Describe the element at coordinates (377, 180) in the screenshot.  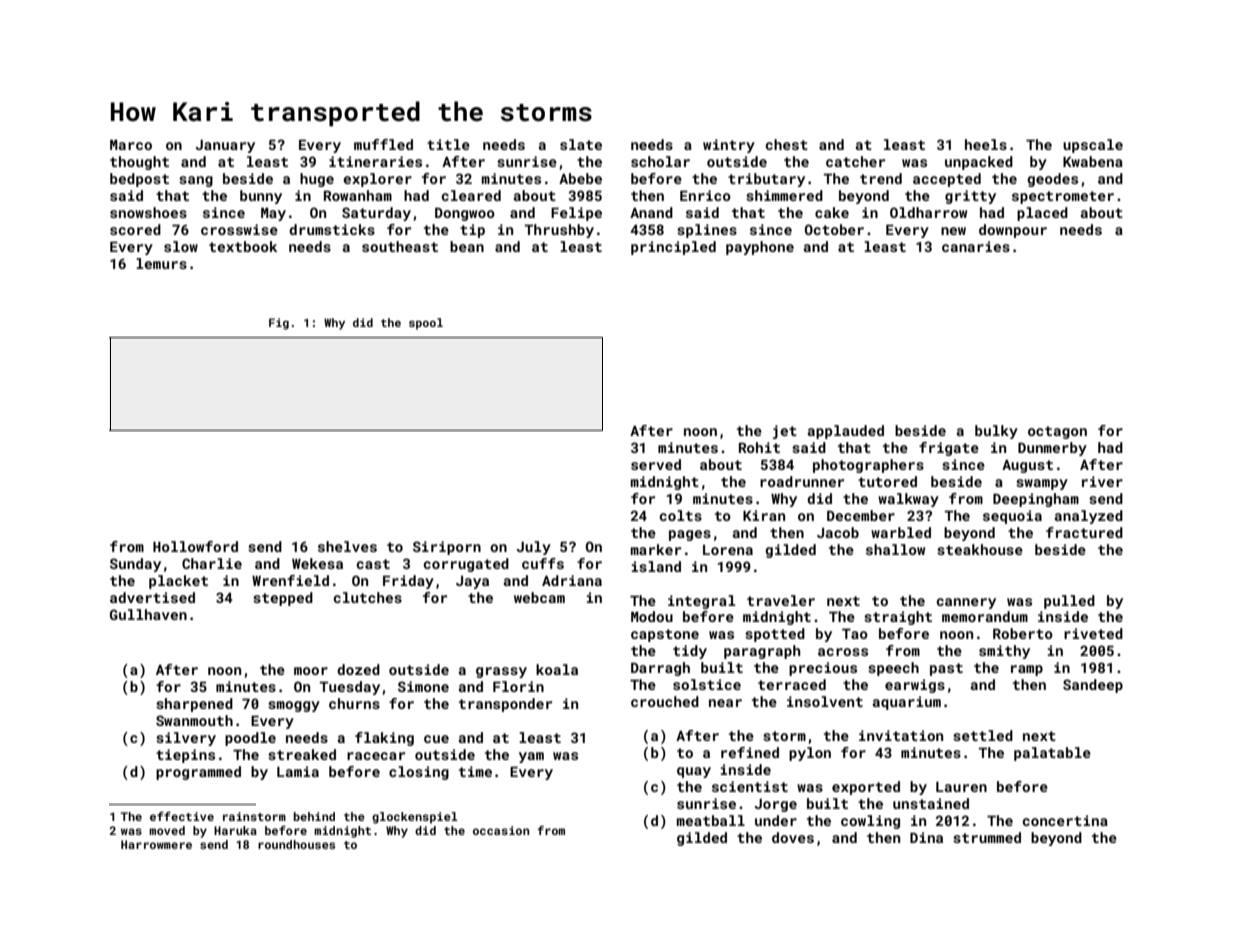
I see `explorer` at that location.
